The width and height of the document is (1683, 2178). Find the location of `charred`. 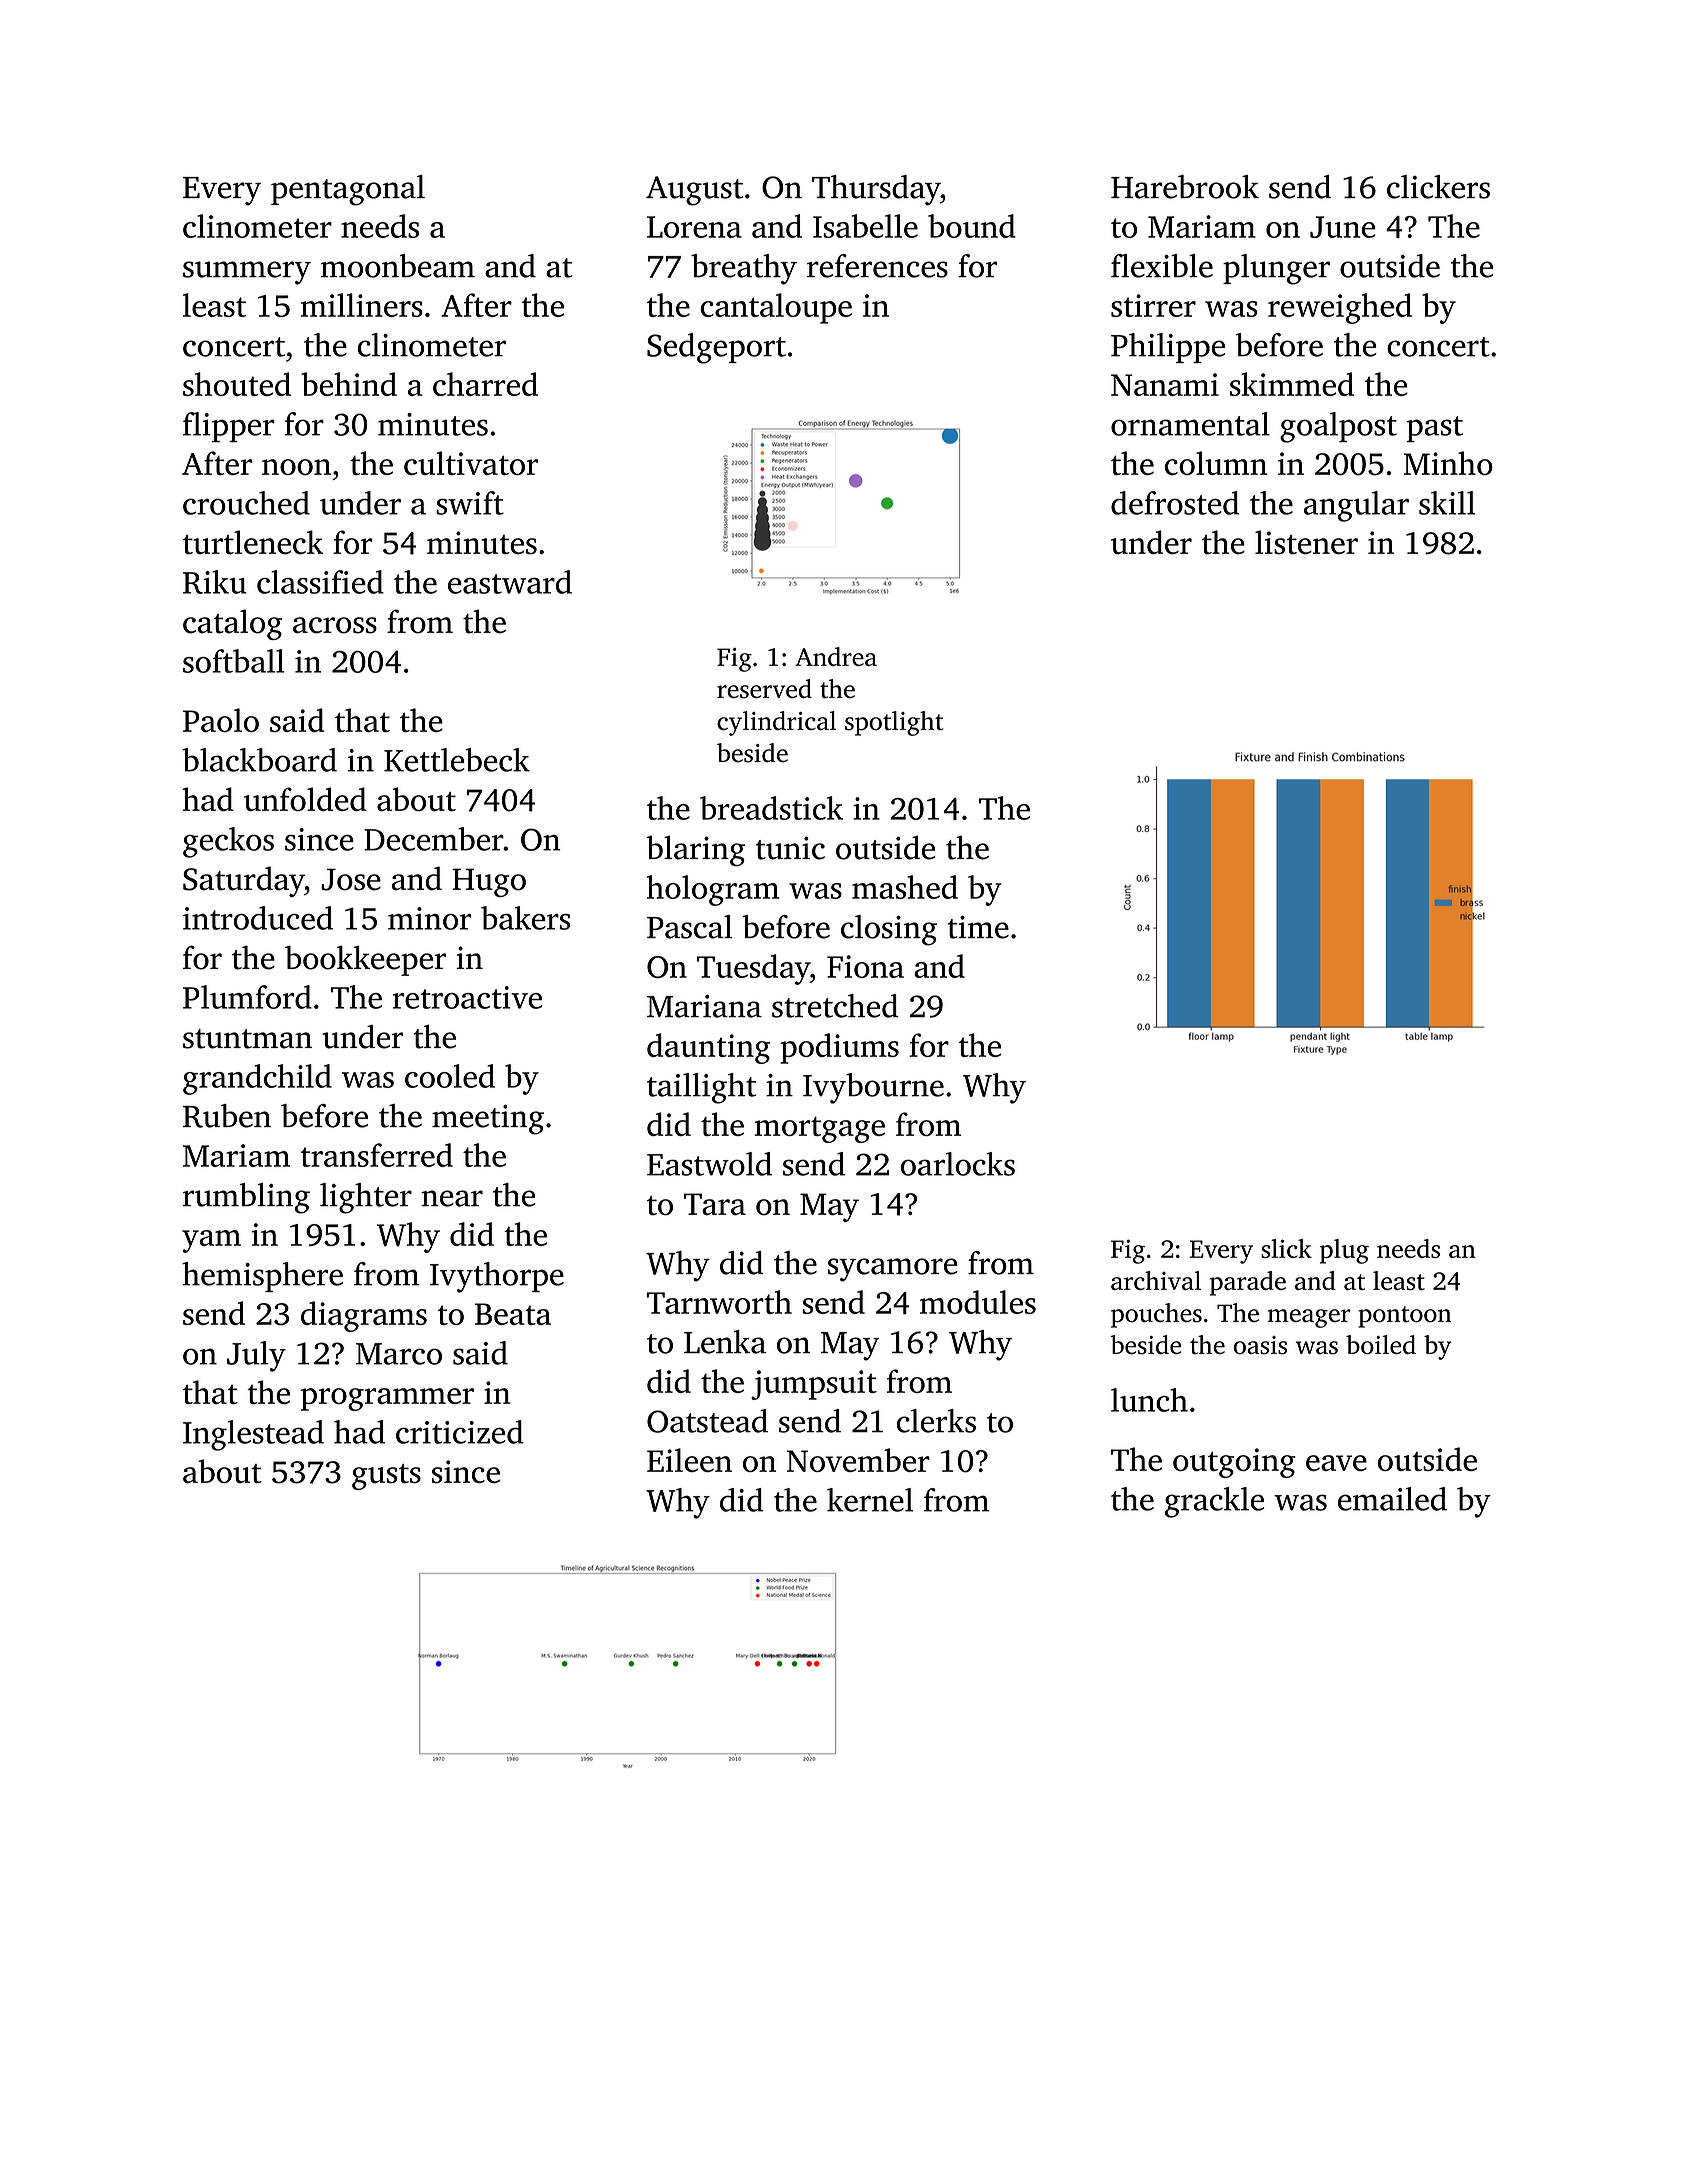

charred is located at coordinates (485, 384).
